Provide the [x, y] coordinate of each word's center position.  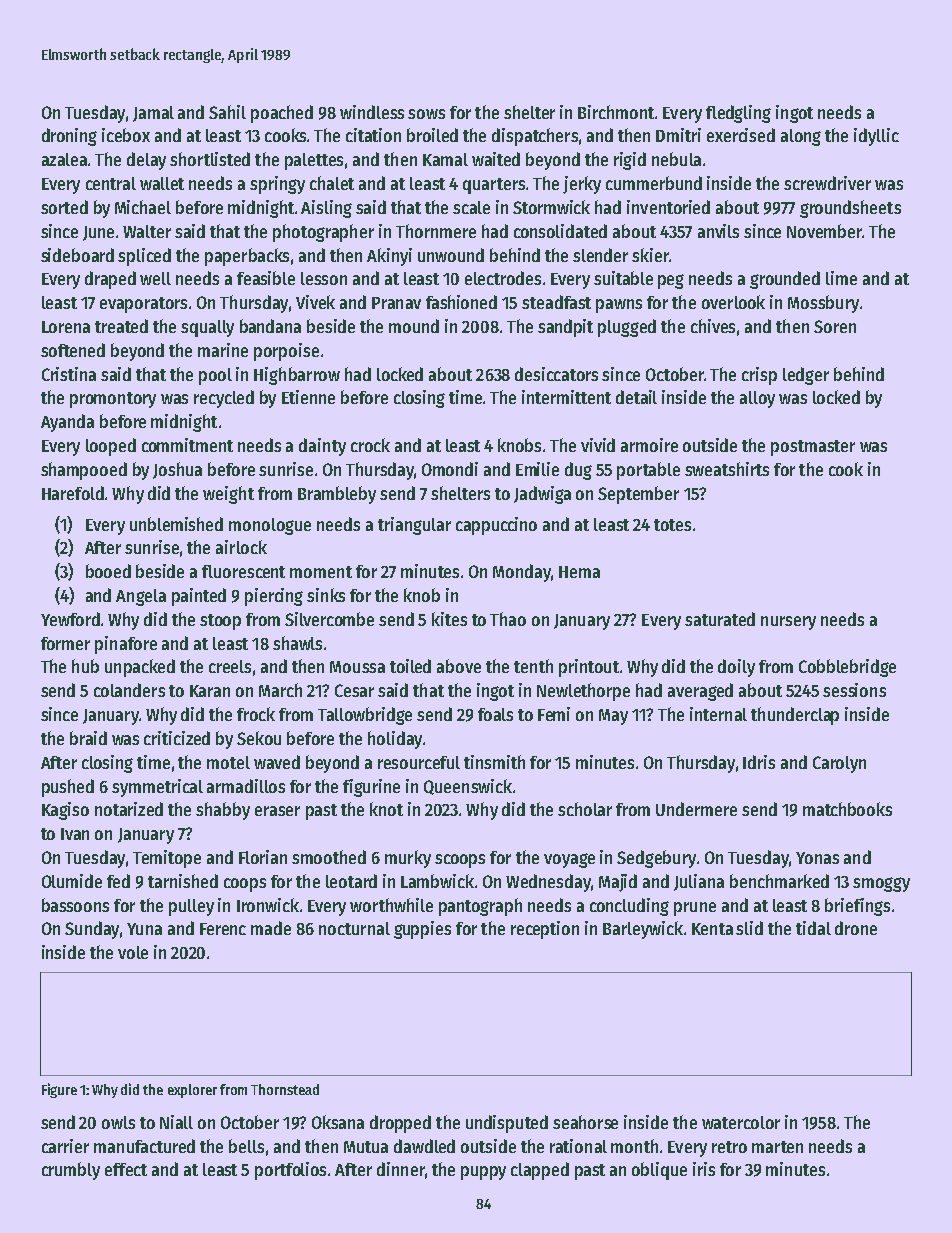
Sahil [227, 112]
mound [414, 326]
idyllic [876, 137]
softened [73, 350]
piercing [274, 597]
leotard [351, 881]
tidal [813, 928]
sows [426, 114]
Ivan [75, 834]
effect [126, 1169]
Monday [522, 573]
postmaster [813, 448]
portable [648, 471]
